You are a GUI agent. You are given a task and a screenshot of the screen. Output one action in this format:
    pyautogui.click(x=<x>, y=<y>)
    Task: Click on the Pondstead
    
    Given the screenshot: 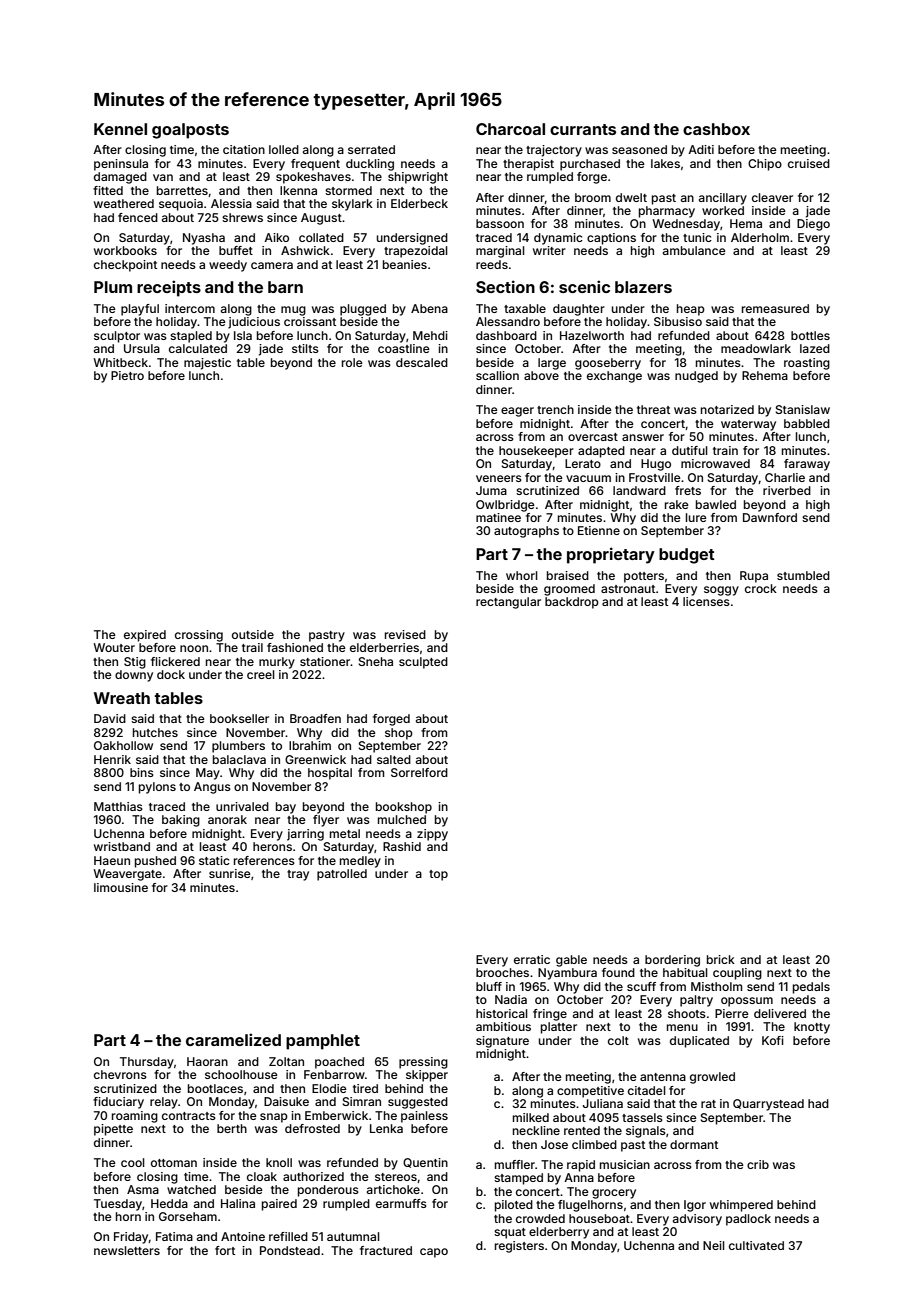 What is the action you would take?
    pyautogui.click(x=290, y=1250)
